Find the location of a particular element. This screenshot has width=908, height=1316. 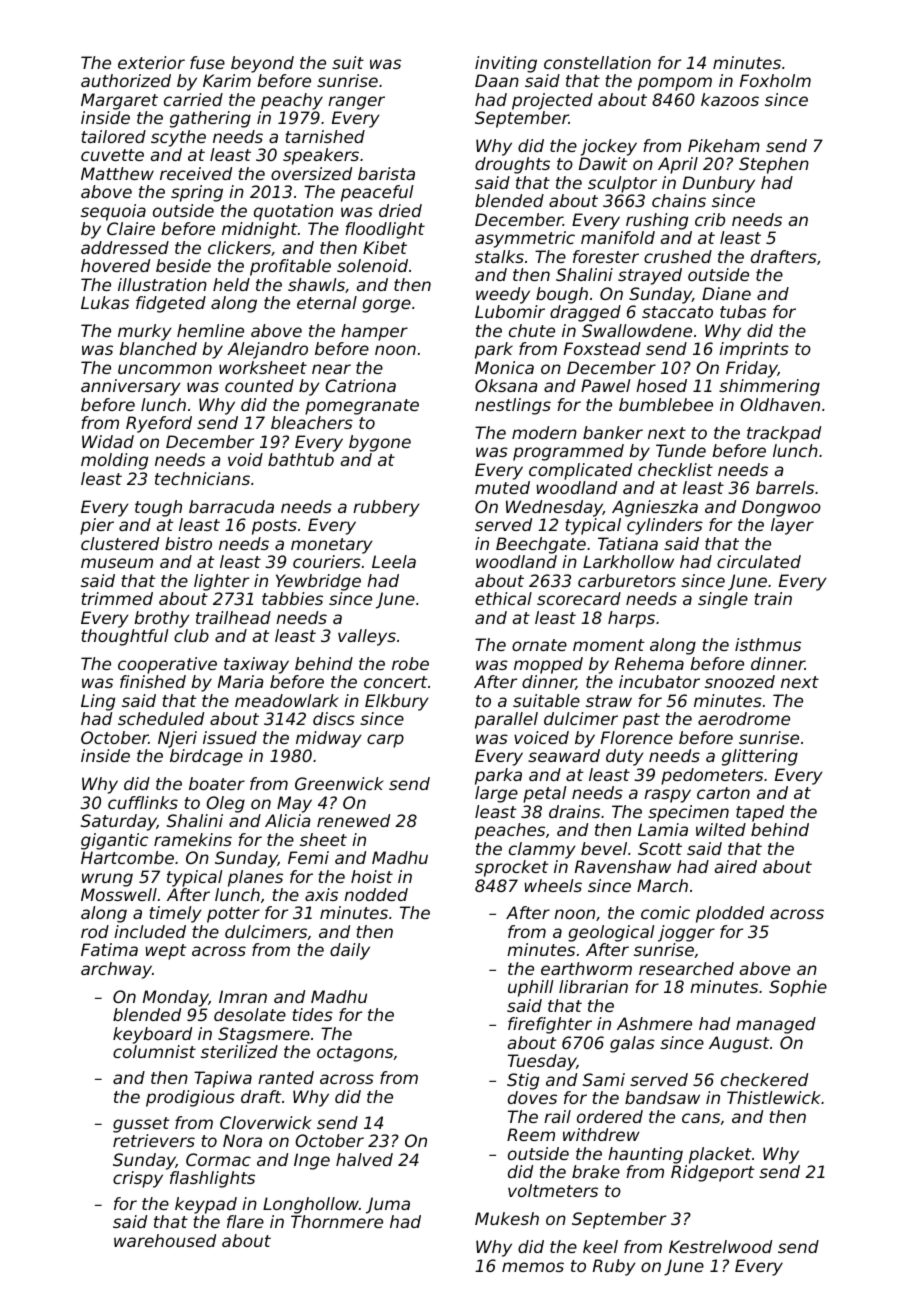

void is located at coordinates (245, 459).
